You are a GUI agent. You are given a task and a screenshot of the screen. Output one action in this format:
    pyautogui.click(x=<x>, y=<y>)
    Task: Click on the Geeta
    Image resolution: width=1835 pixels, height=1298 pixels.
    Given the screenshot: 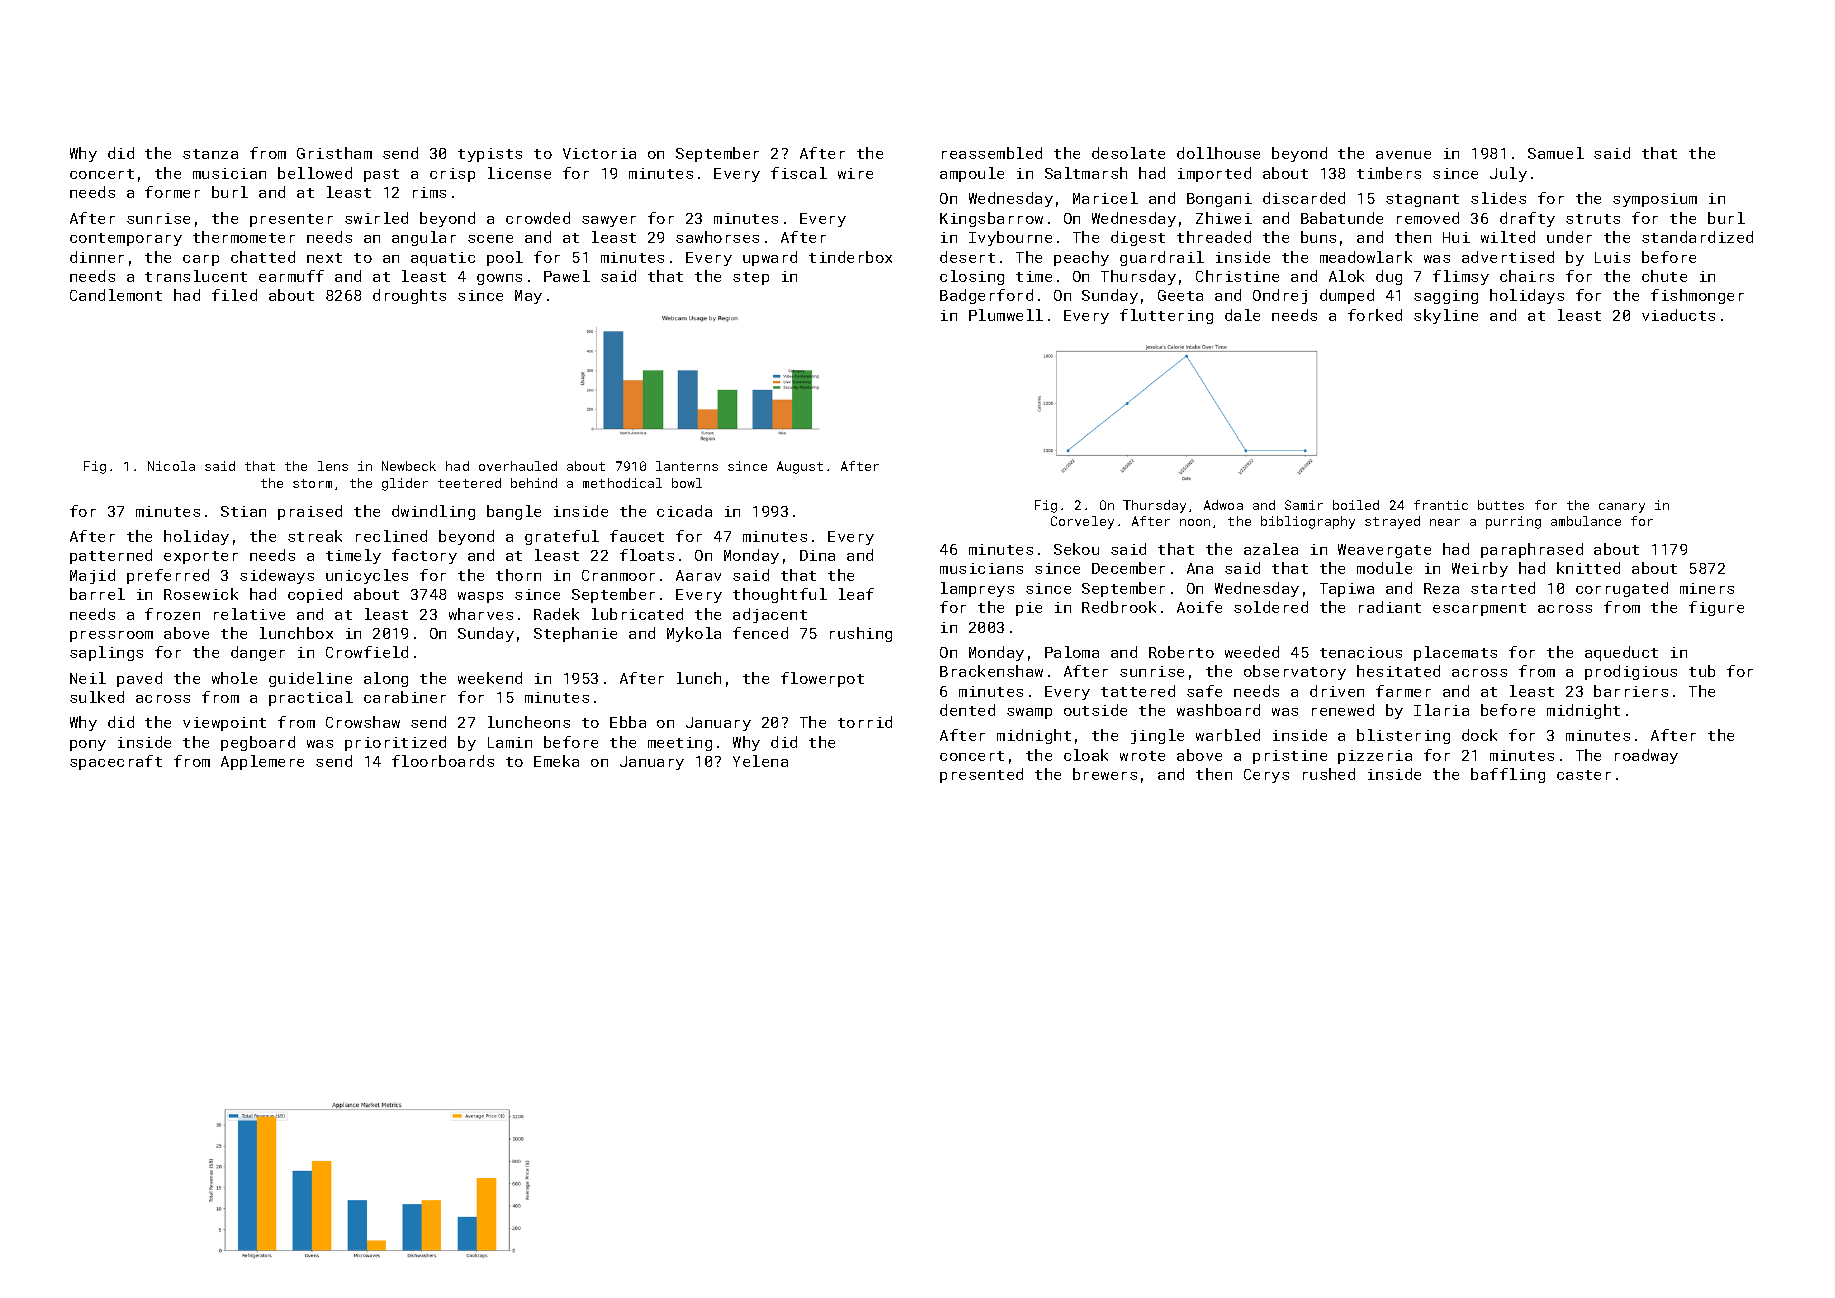 What is the action you would take?
    pyautogui.click(x=1180, y=295)
